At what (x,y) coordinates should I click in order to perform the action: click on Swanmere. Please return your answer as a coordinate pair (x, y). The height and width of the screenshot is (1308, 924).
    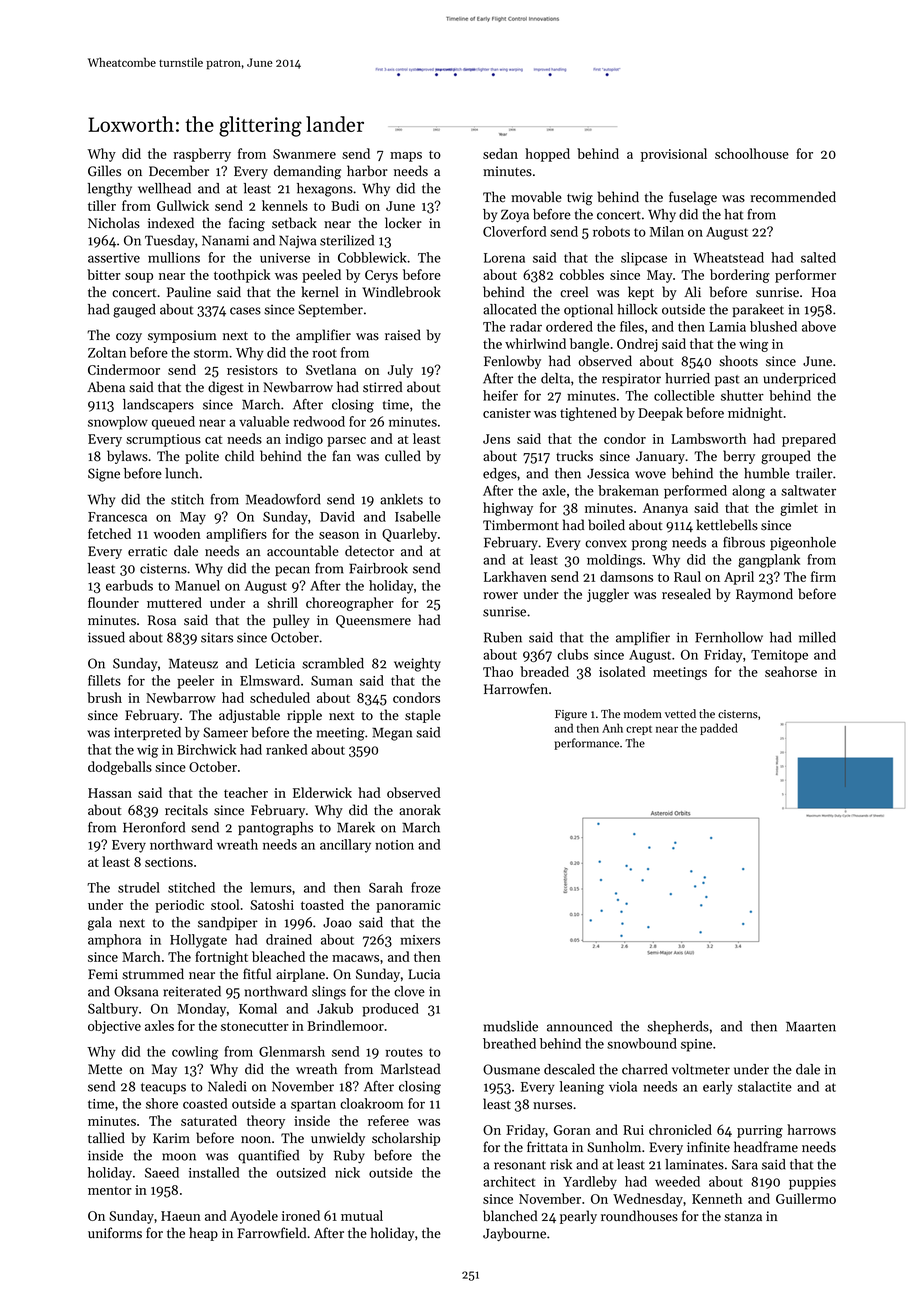
    Looking at the image, I should click on (304, 154).
